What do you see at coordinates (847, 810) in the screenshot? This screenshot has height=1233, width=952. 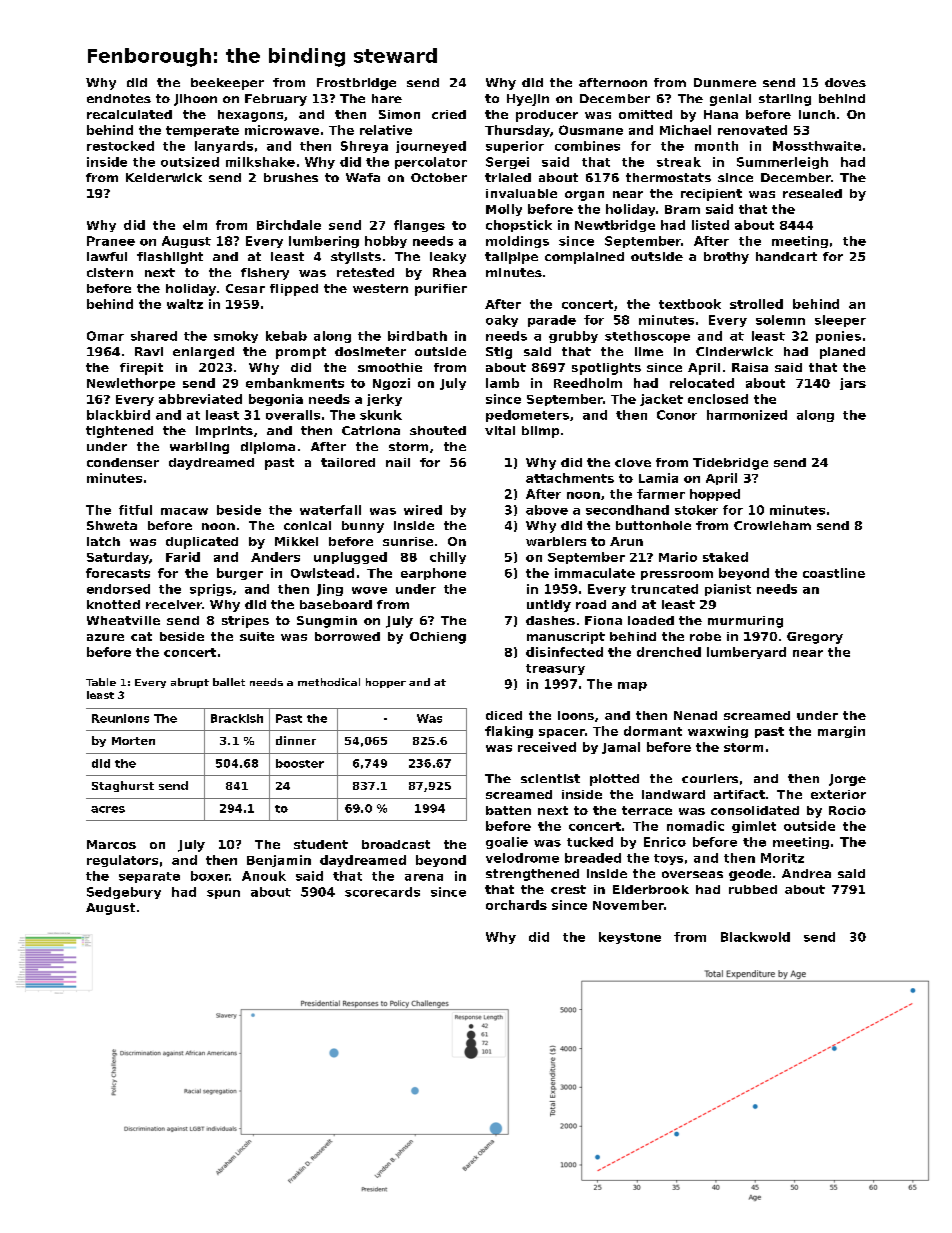 I see `Rocio` at bounding box center [847, 810].
